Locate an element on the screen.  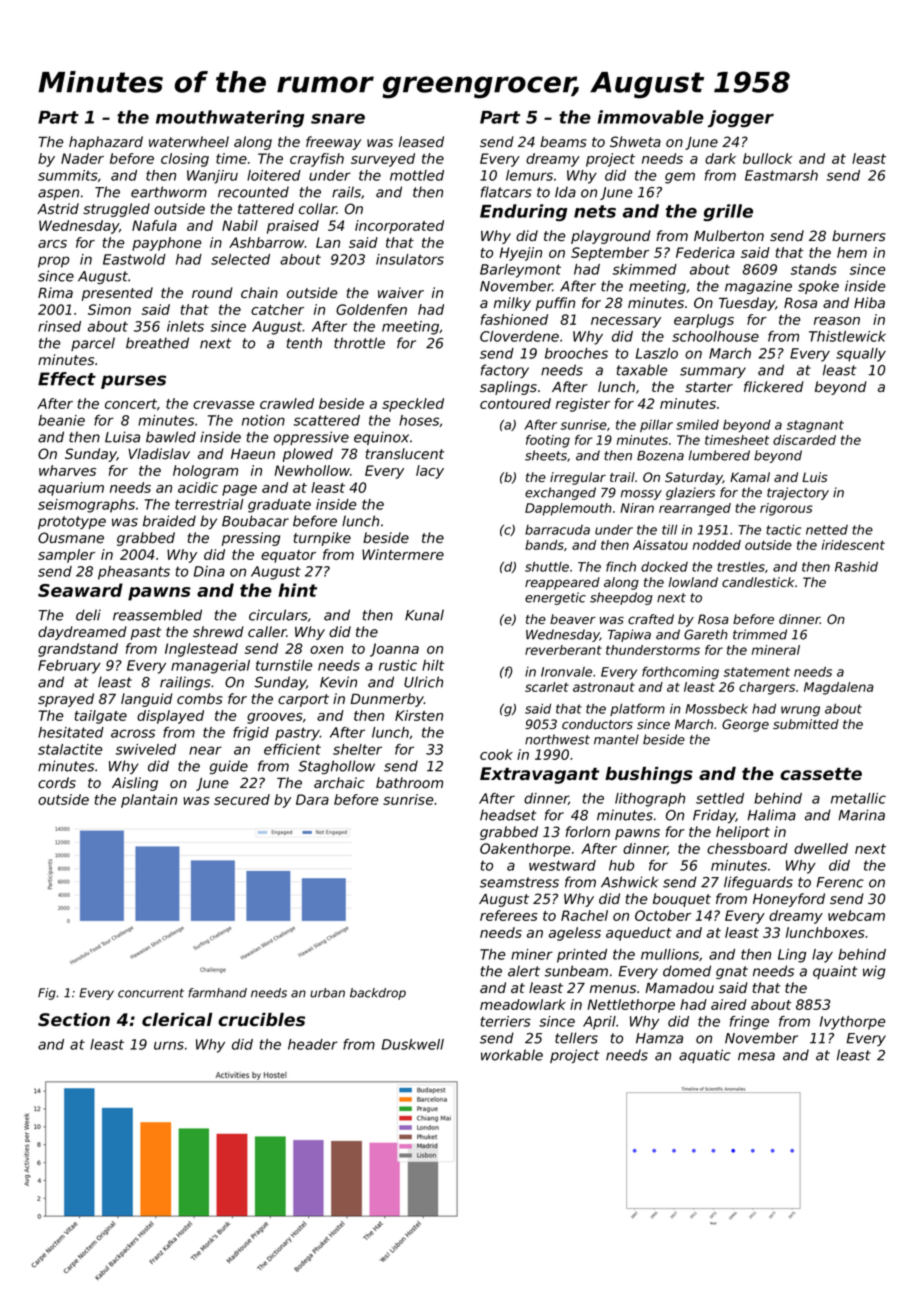
Rashid is located at coordinates (856, 566).
